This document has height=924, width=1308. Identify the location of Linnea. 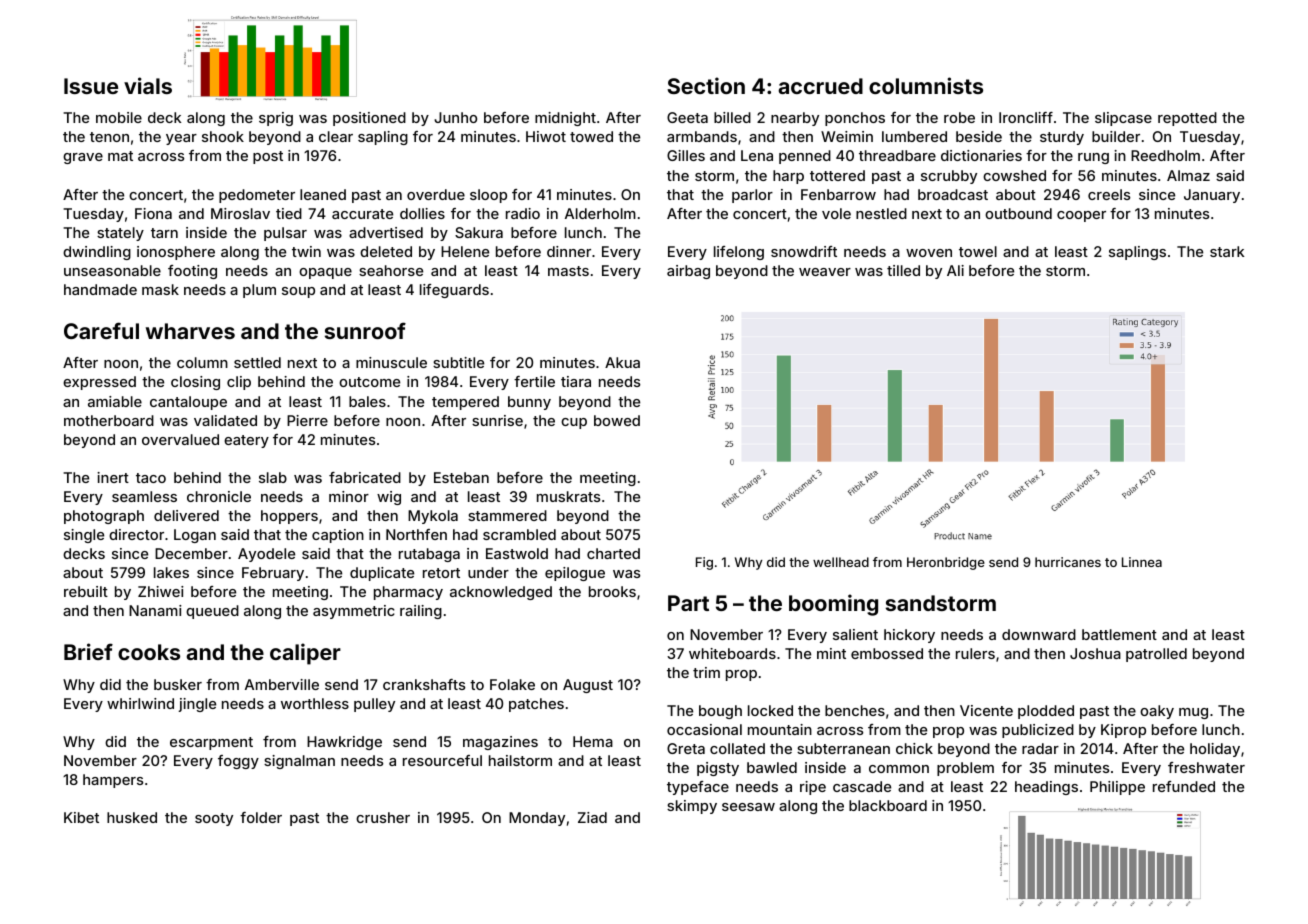
(1142, 562).
